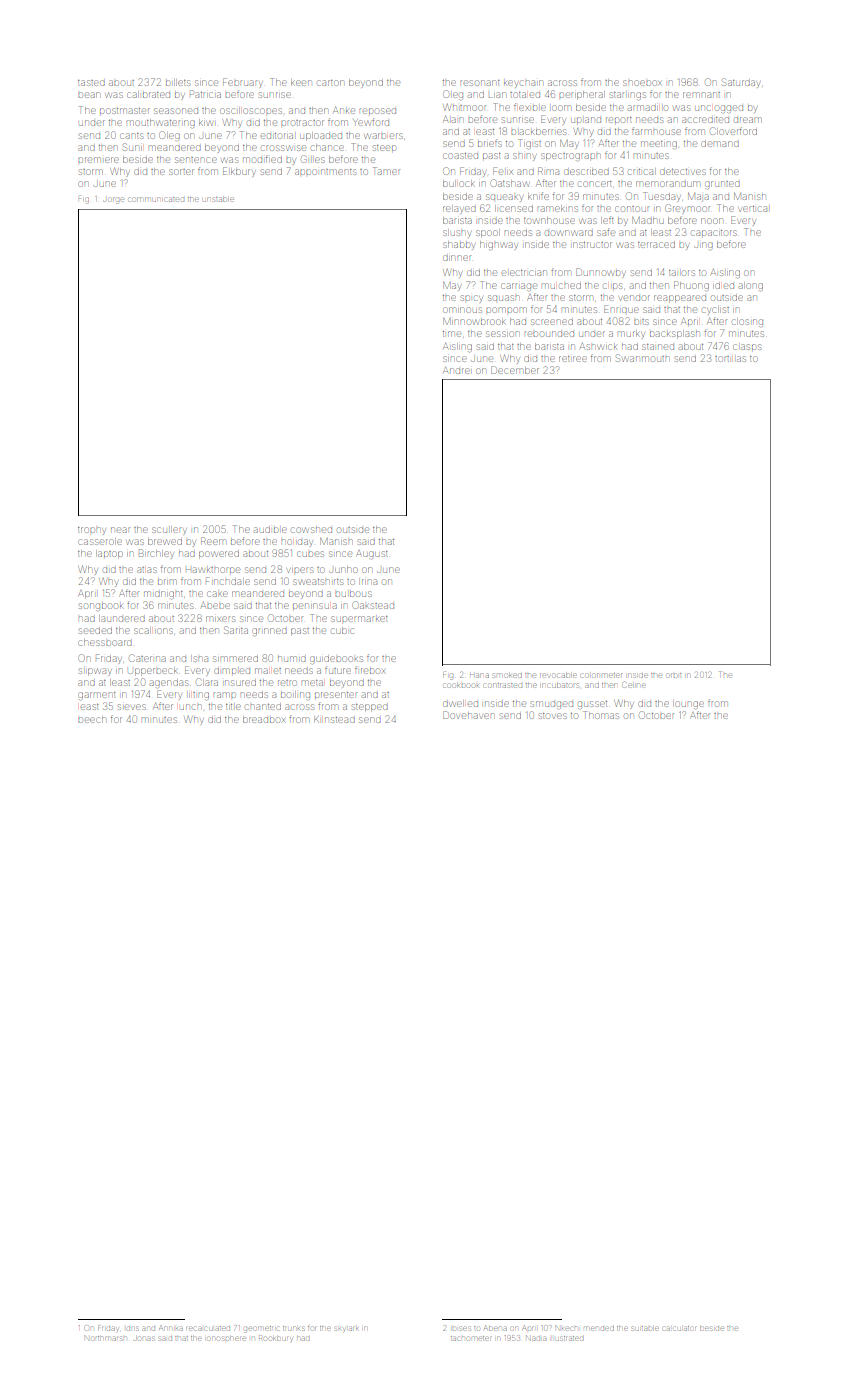  What do you see at coordinates (196, 160) in the screenshot?
I see `sentence` at bounding box center [196, 160].
